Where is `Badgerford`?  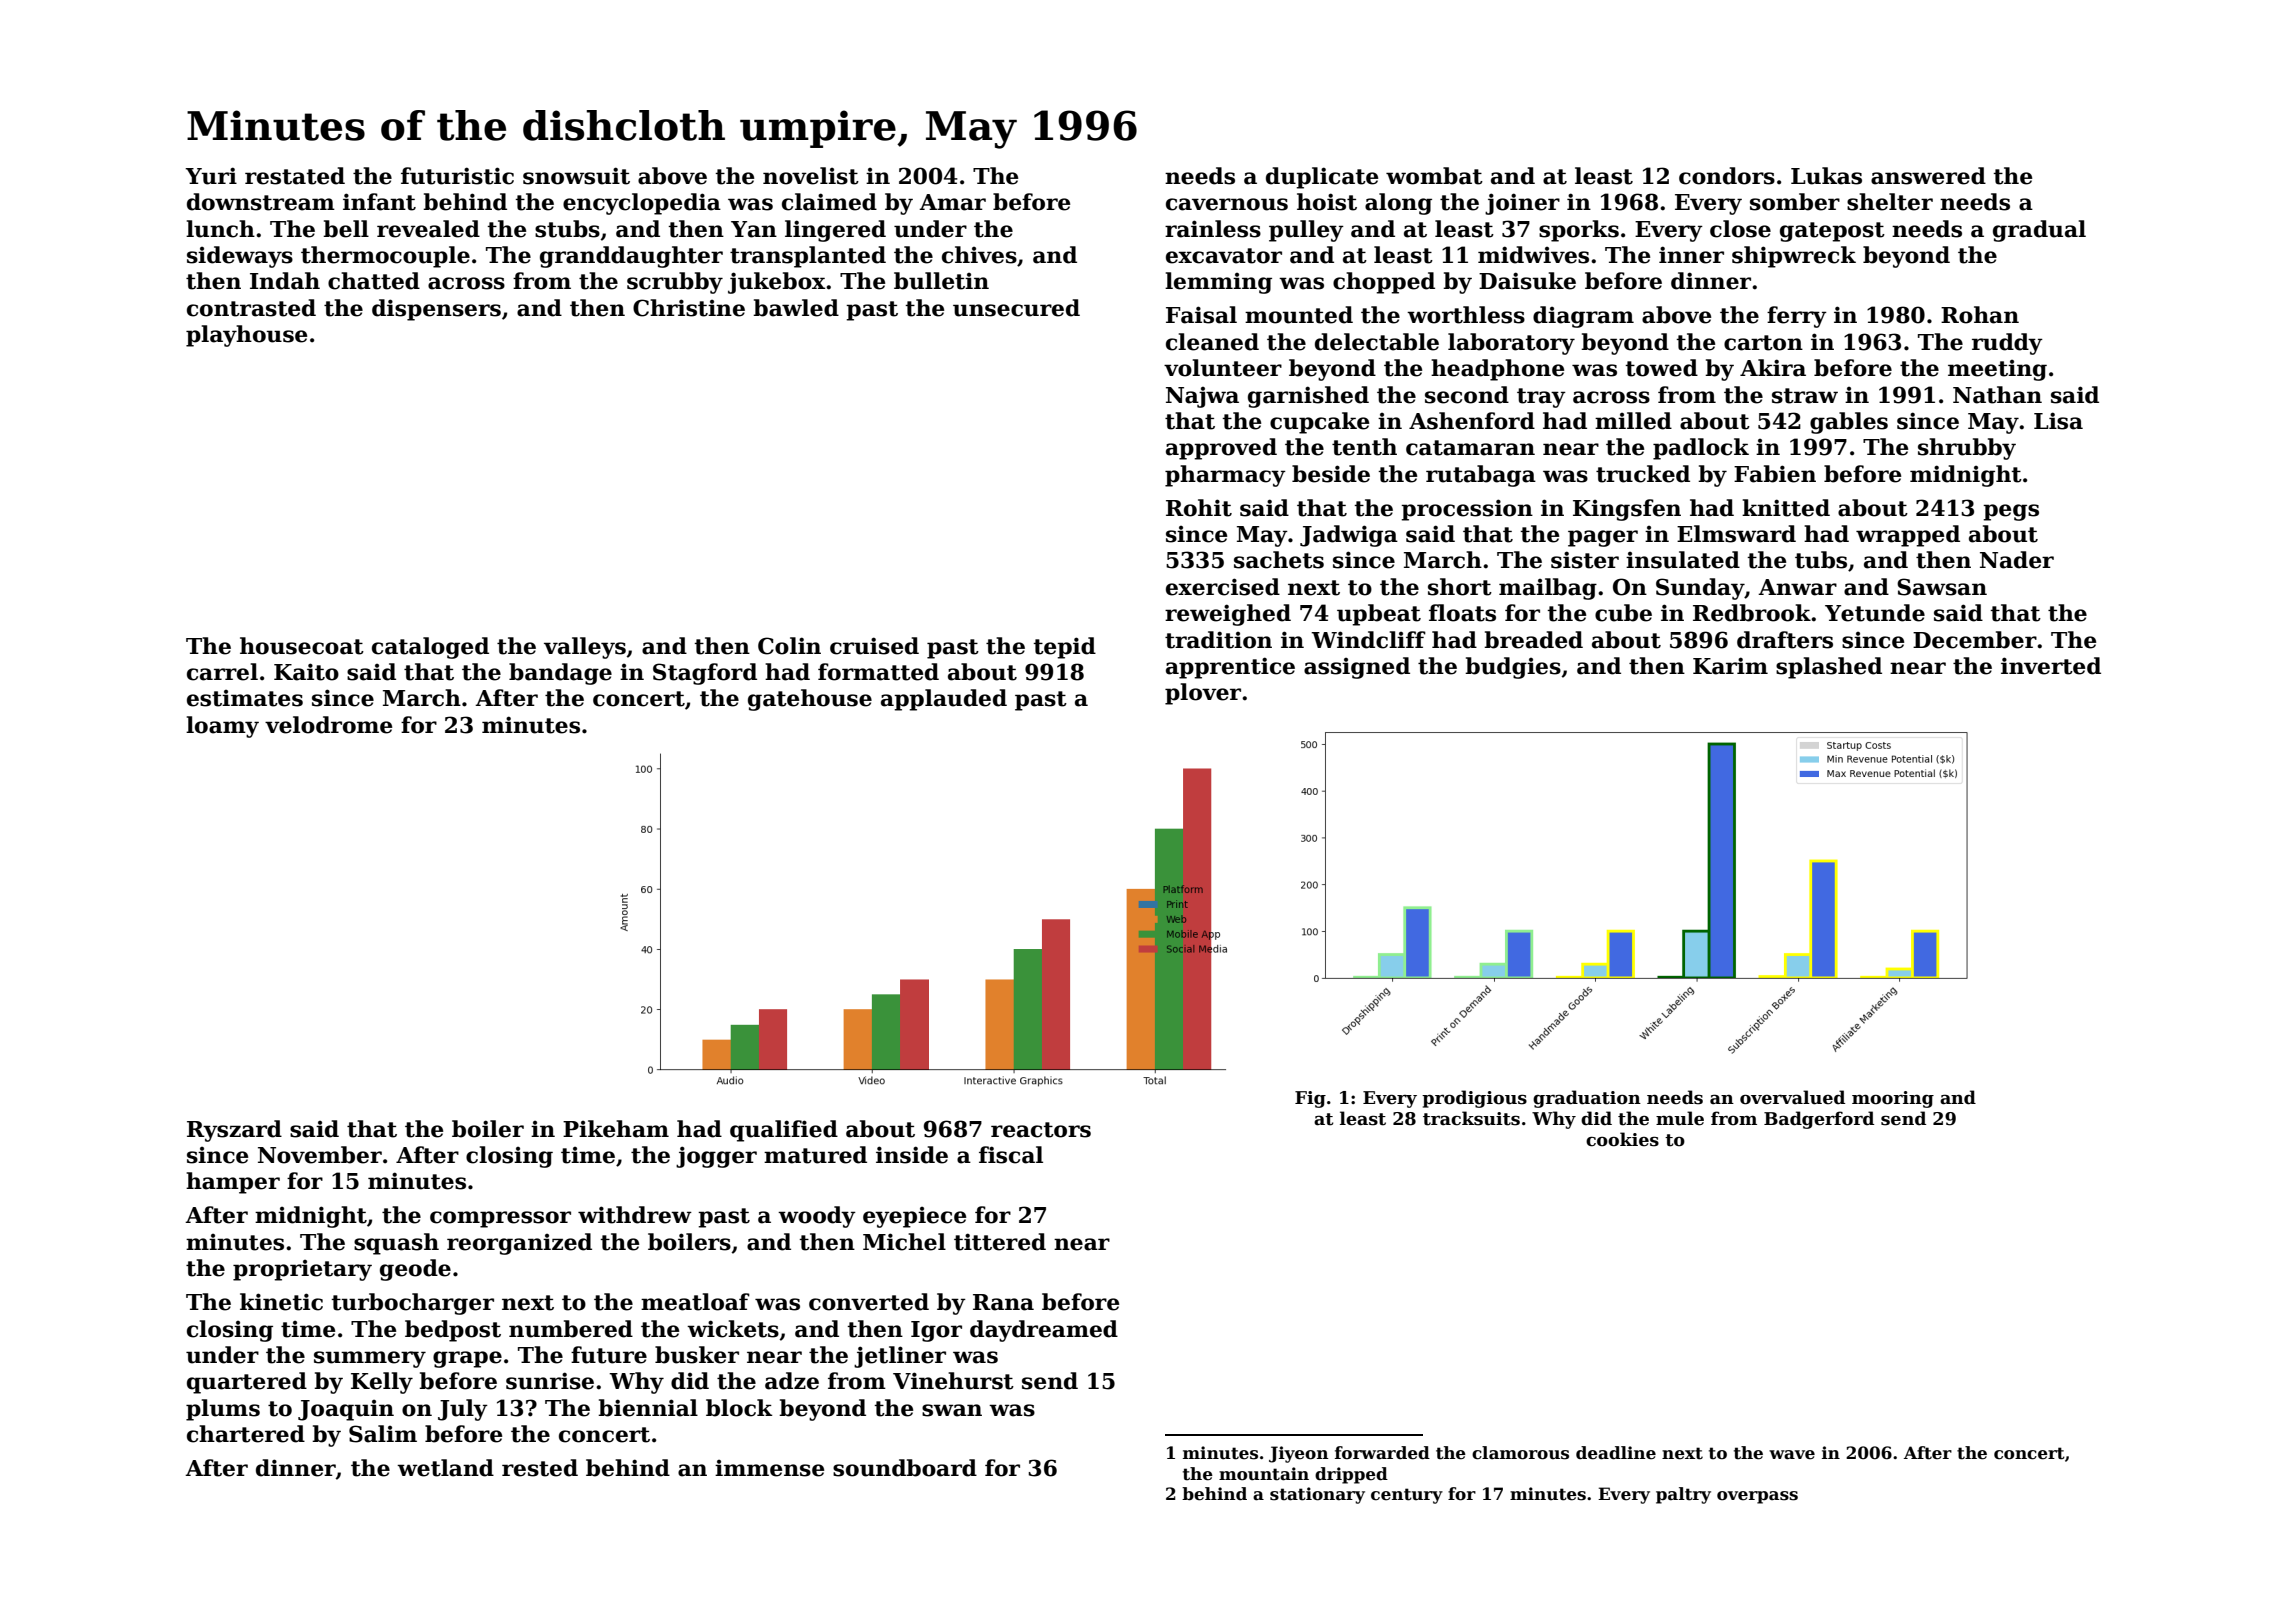
Badgerford is located at coordinates (1819, 1120).
